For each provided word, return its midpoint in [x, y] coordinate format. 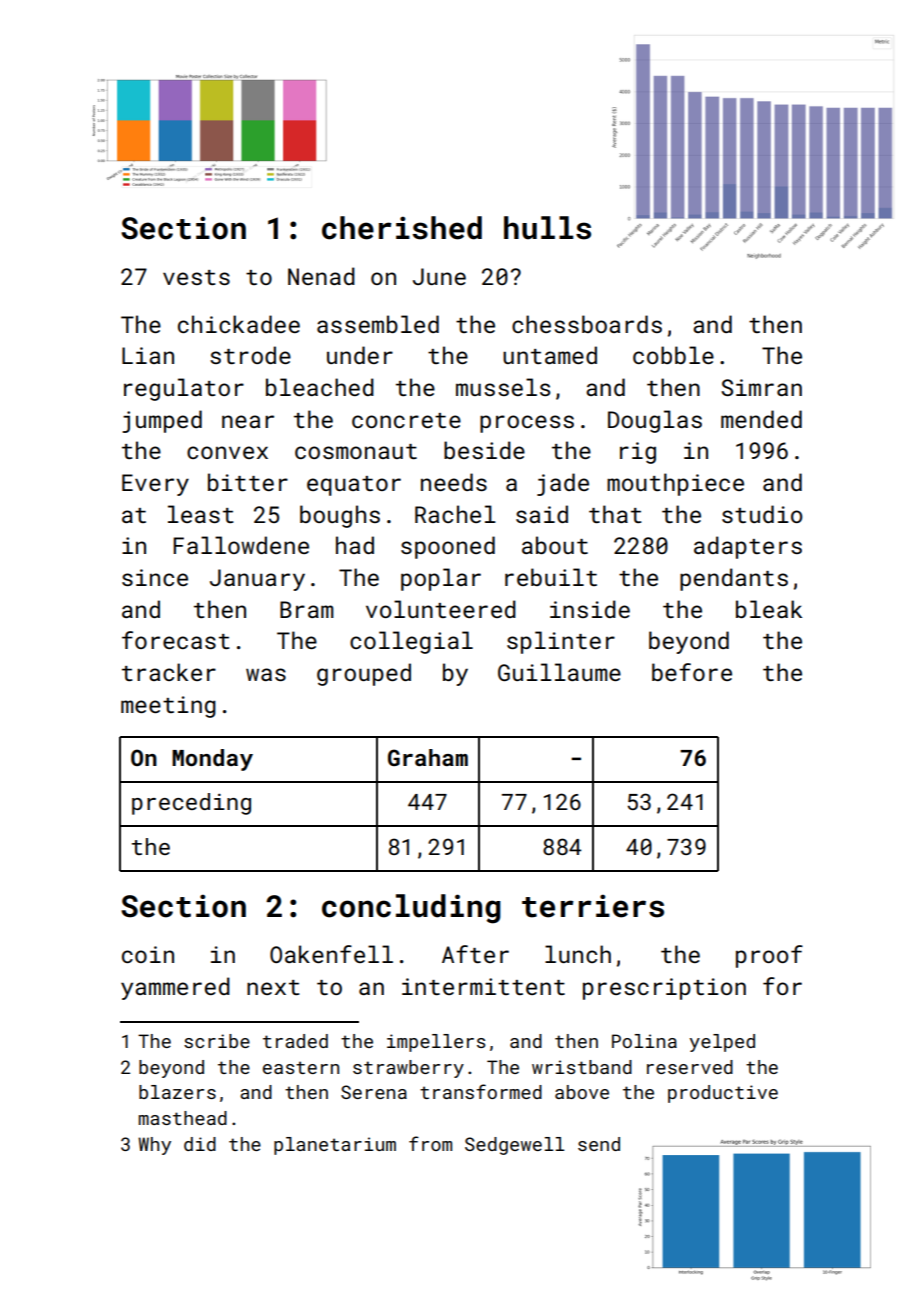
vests [196, 277]
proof [769, 956]
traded [295, 1041]
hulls [547, 228]
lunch [578, 954]
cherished [402, 228]
